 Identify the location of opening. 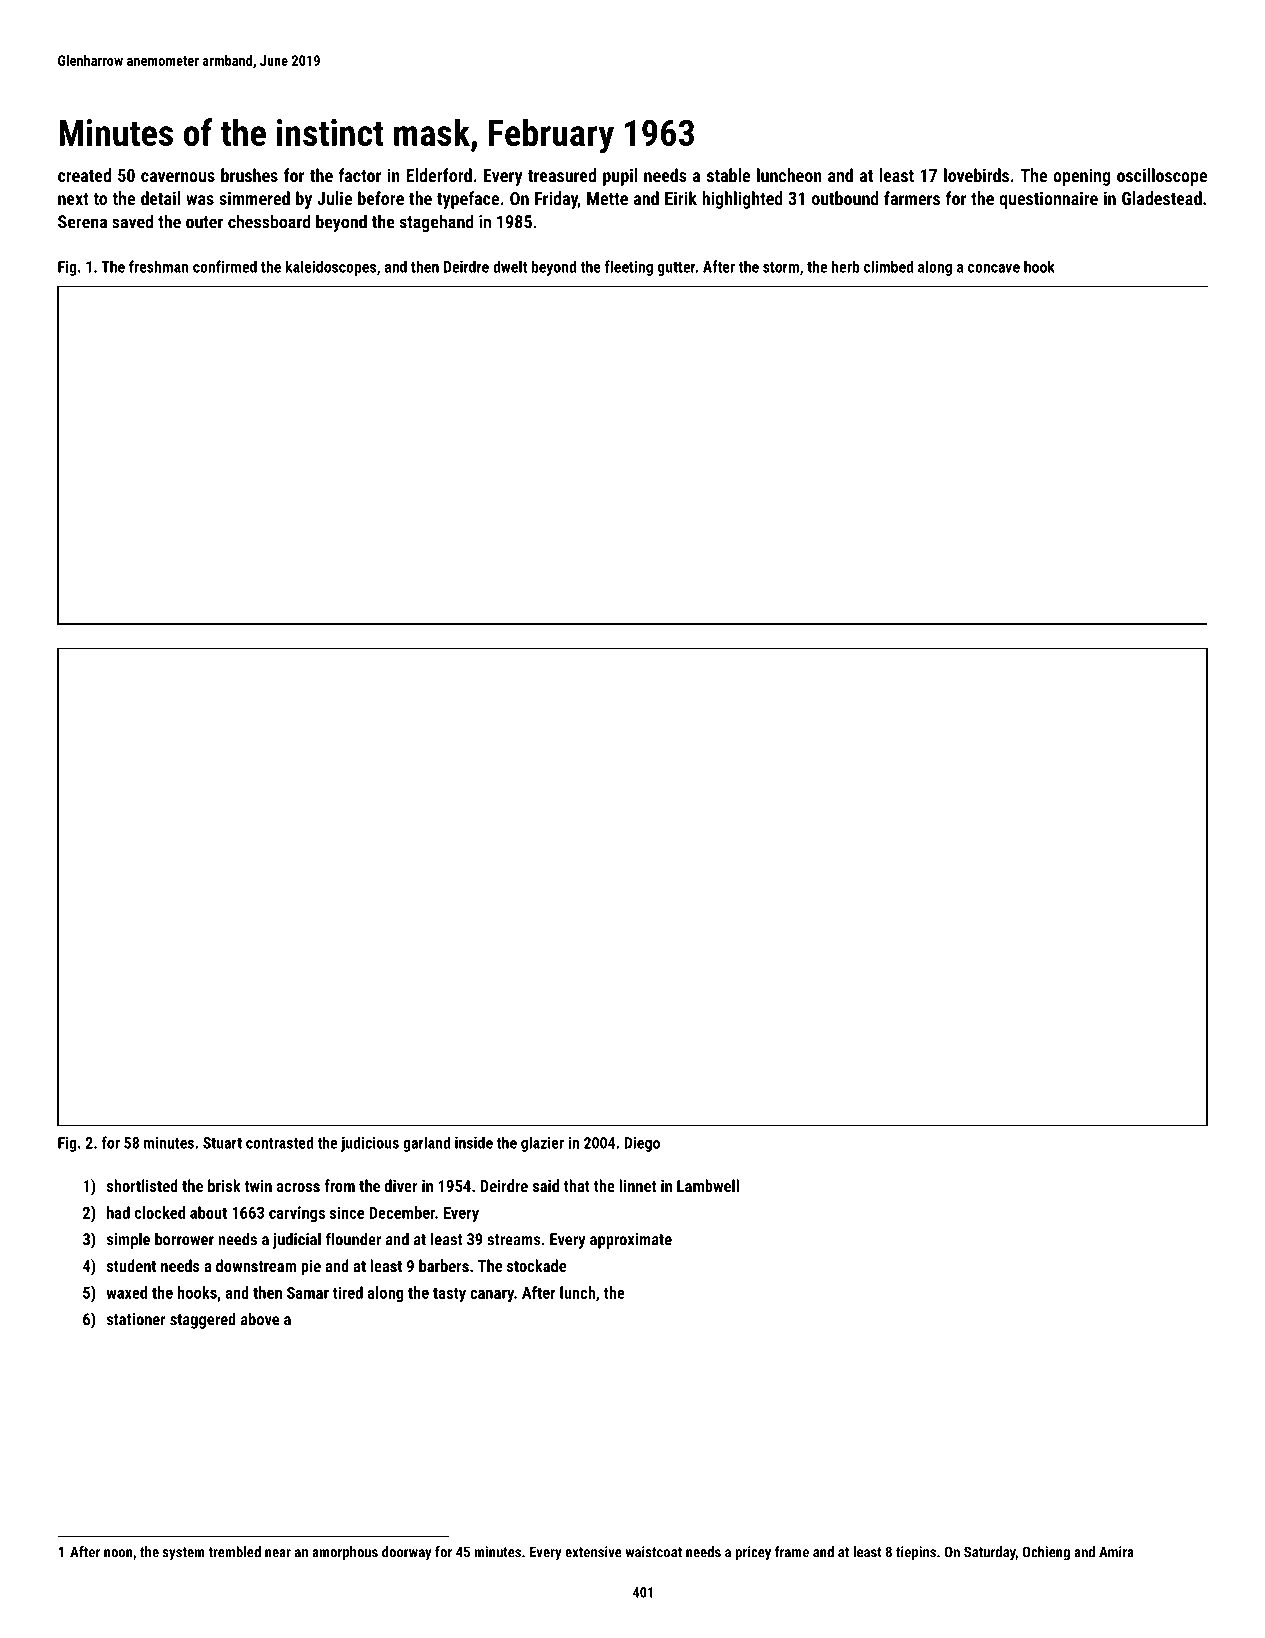
(1081, 177).
